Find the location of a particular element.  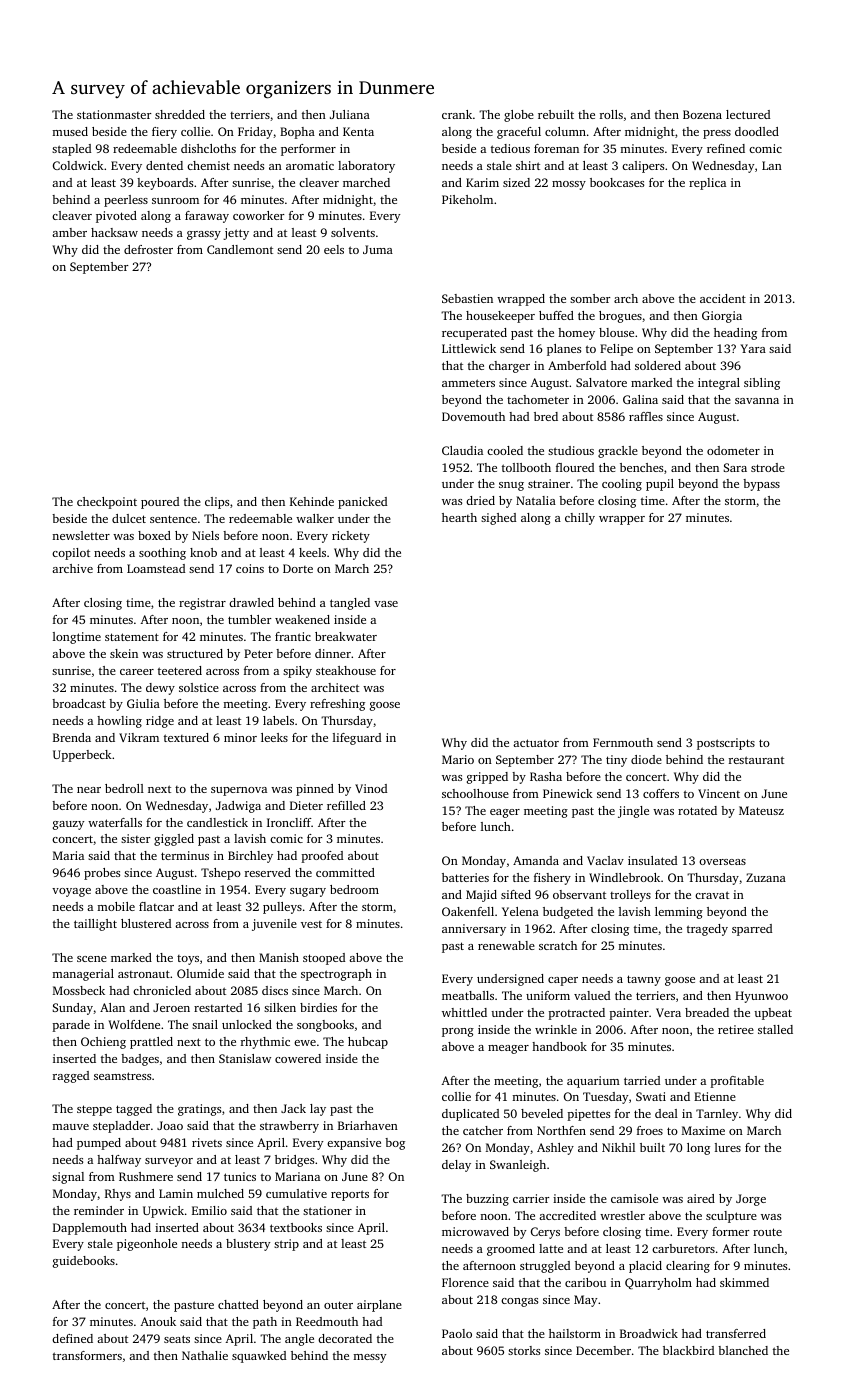

checkpoint is located at coordinates (107, 503).
